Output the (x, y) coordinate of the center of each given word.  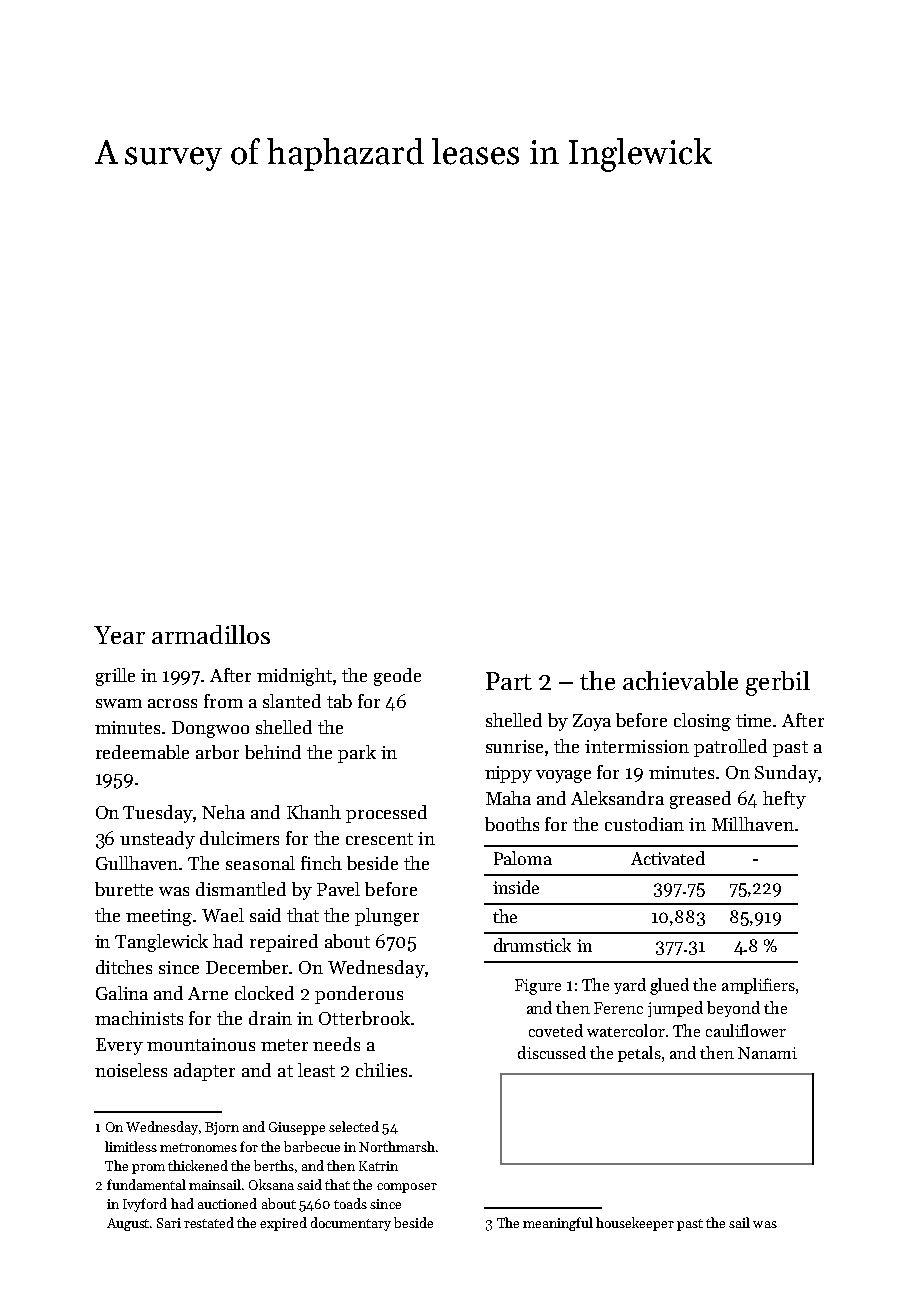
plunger (387, 917)
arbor (217, 752)
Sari (169, 1223)
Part (509, 681)
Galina (122, 993)
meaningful (558, 1224)
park (357, 754)
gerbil (778, 683)
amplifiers (758, 986)
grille (115, 677)
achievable (680, 680)
